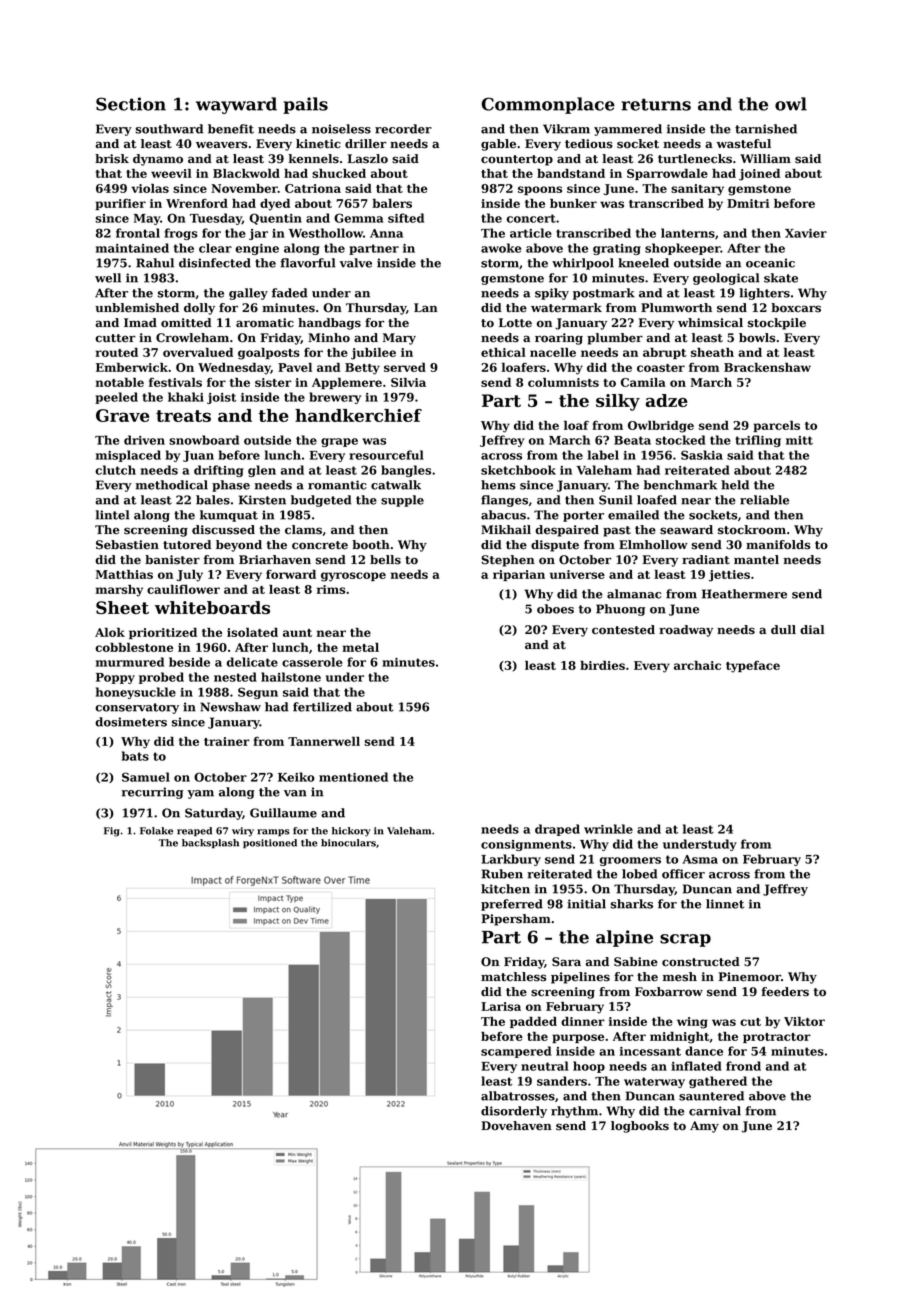 Image resolution: width=924 pixels, height=1308 pixels. What do you see at coordinates (210, 843) in the screenshot?
I see `backsplash` at bounding box center [210, 843].
